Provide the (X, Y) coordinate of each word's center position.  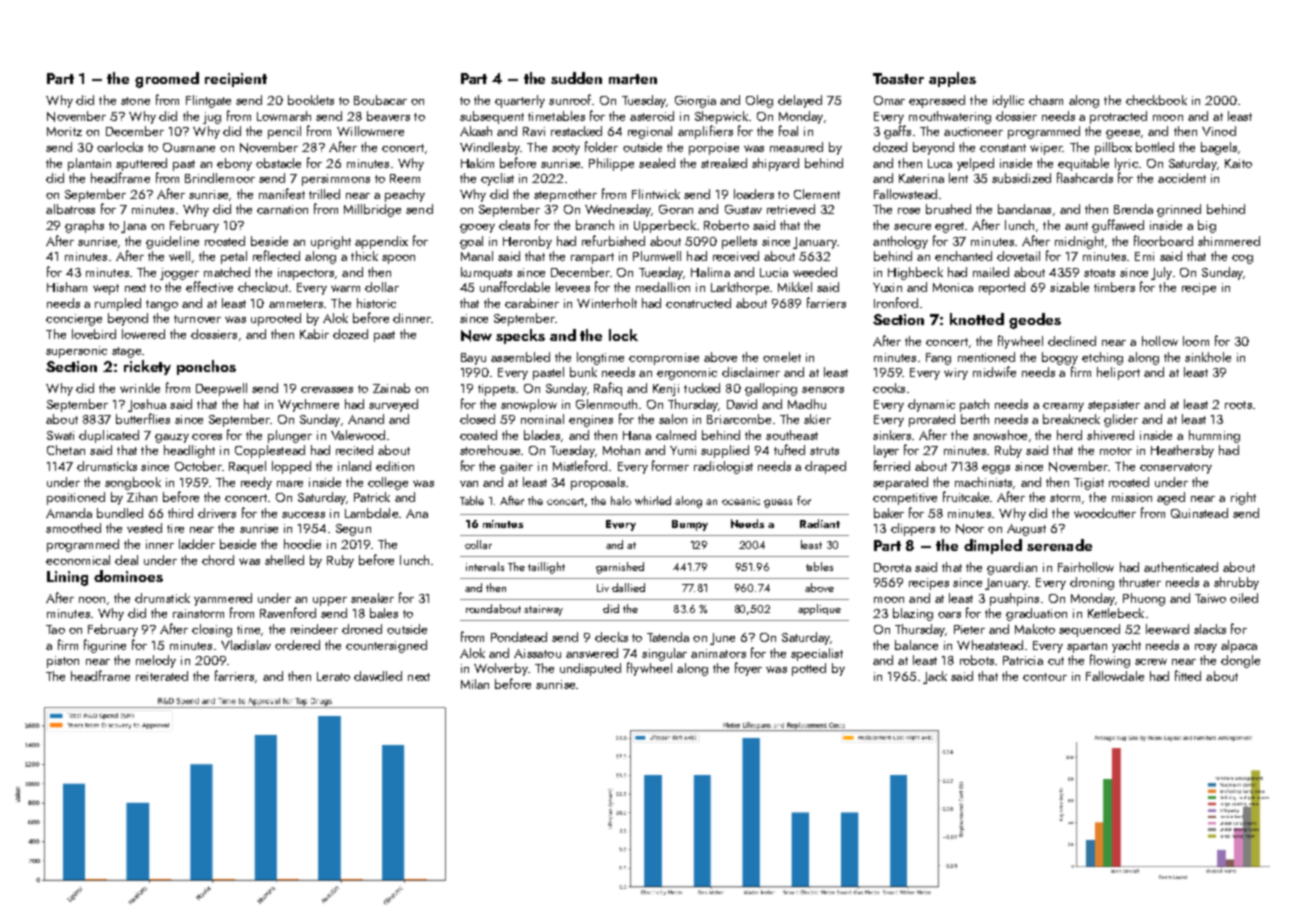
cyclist (497, 179)
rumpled (118, 304)
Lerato (333, 676)
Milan (475, 684)
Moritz (64, 131)
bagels (1219, 148)
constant (1003, 148)
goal (471, 242)
